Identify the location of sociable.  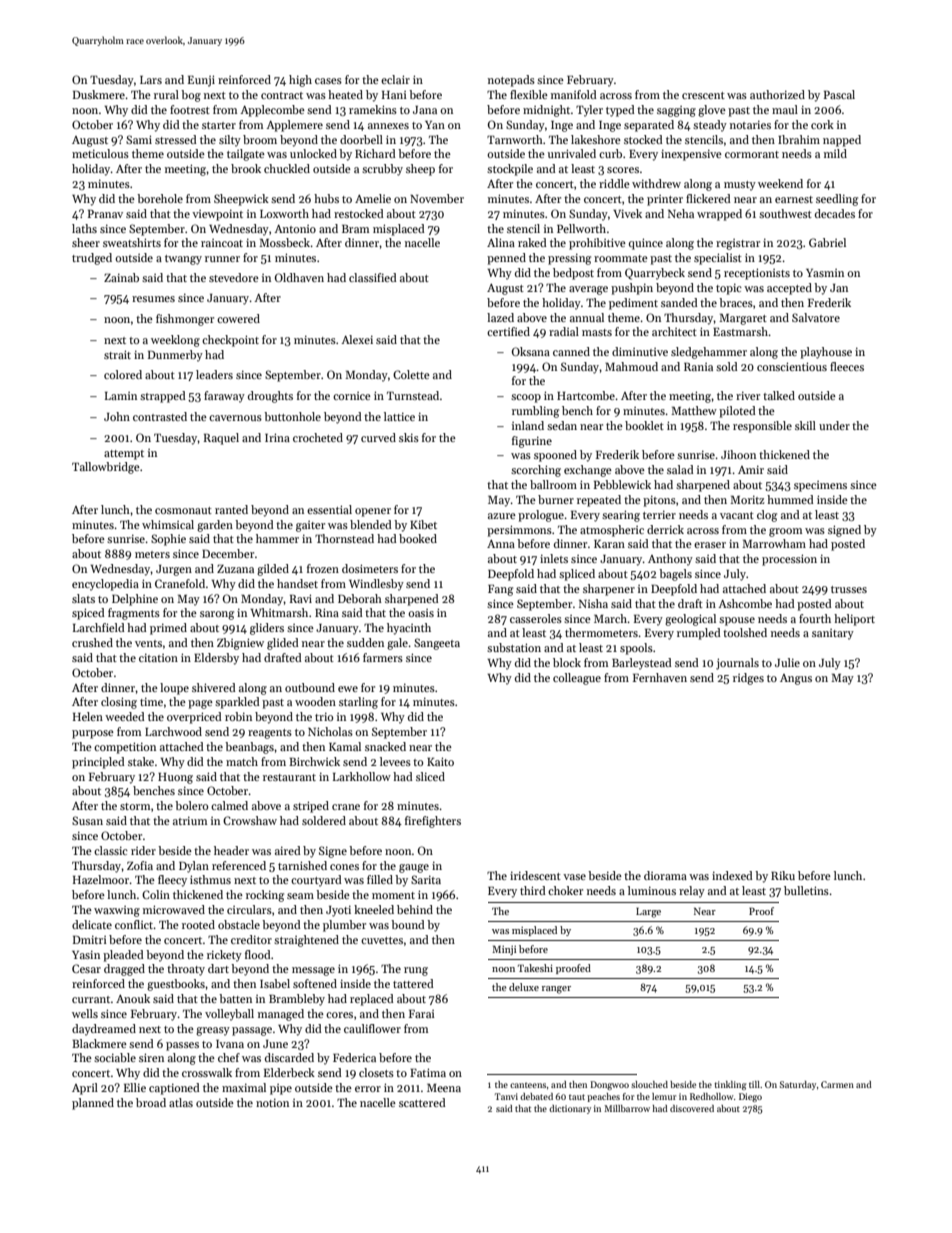
(115, 1057).
